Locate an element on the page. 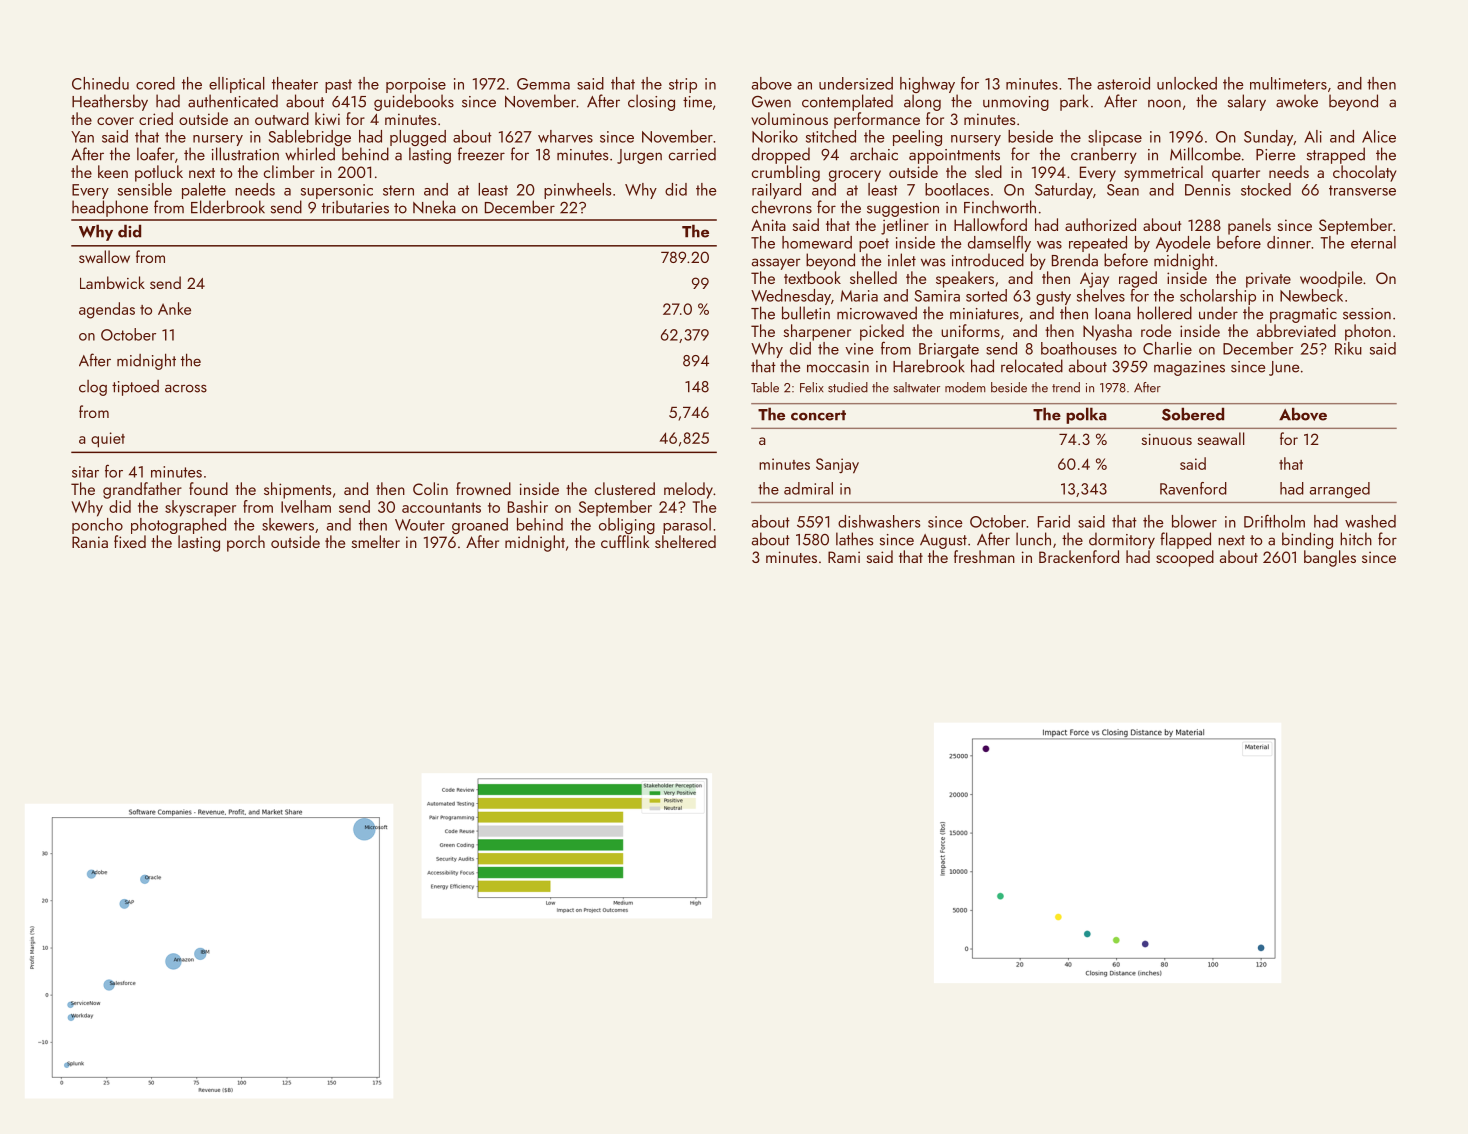 The height and width of the document is (1134, 1468). frowned is located at coordinates (483, 488).
